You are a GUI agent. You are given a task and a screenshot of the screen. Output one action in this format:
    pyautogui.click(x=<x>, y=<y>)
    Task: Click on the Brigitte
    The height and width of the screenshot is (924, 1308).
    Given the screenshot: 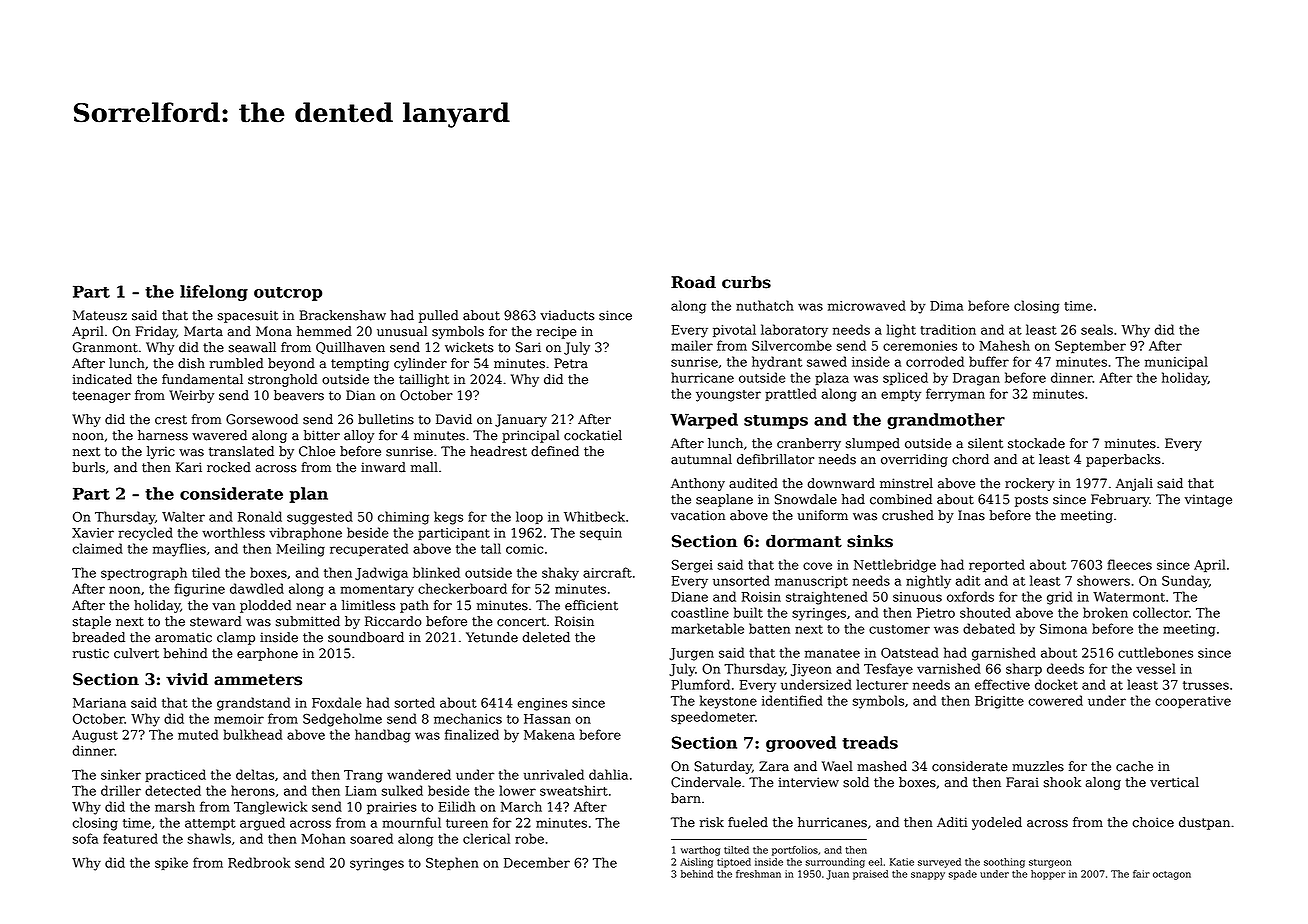 What is the action you would take?
    pyautogui.click(x=999, y=702)
